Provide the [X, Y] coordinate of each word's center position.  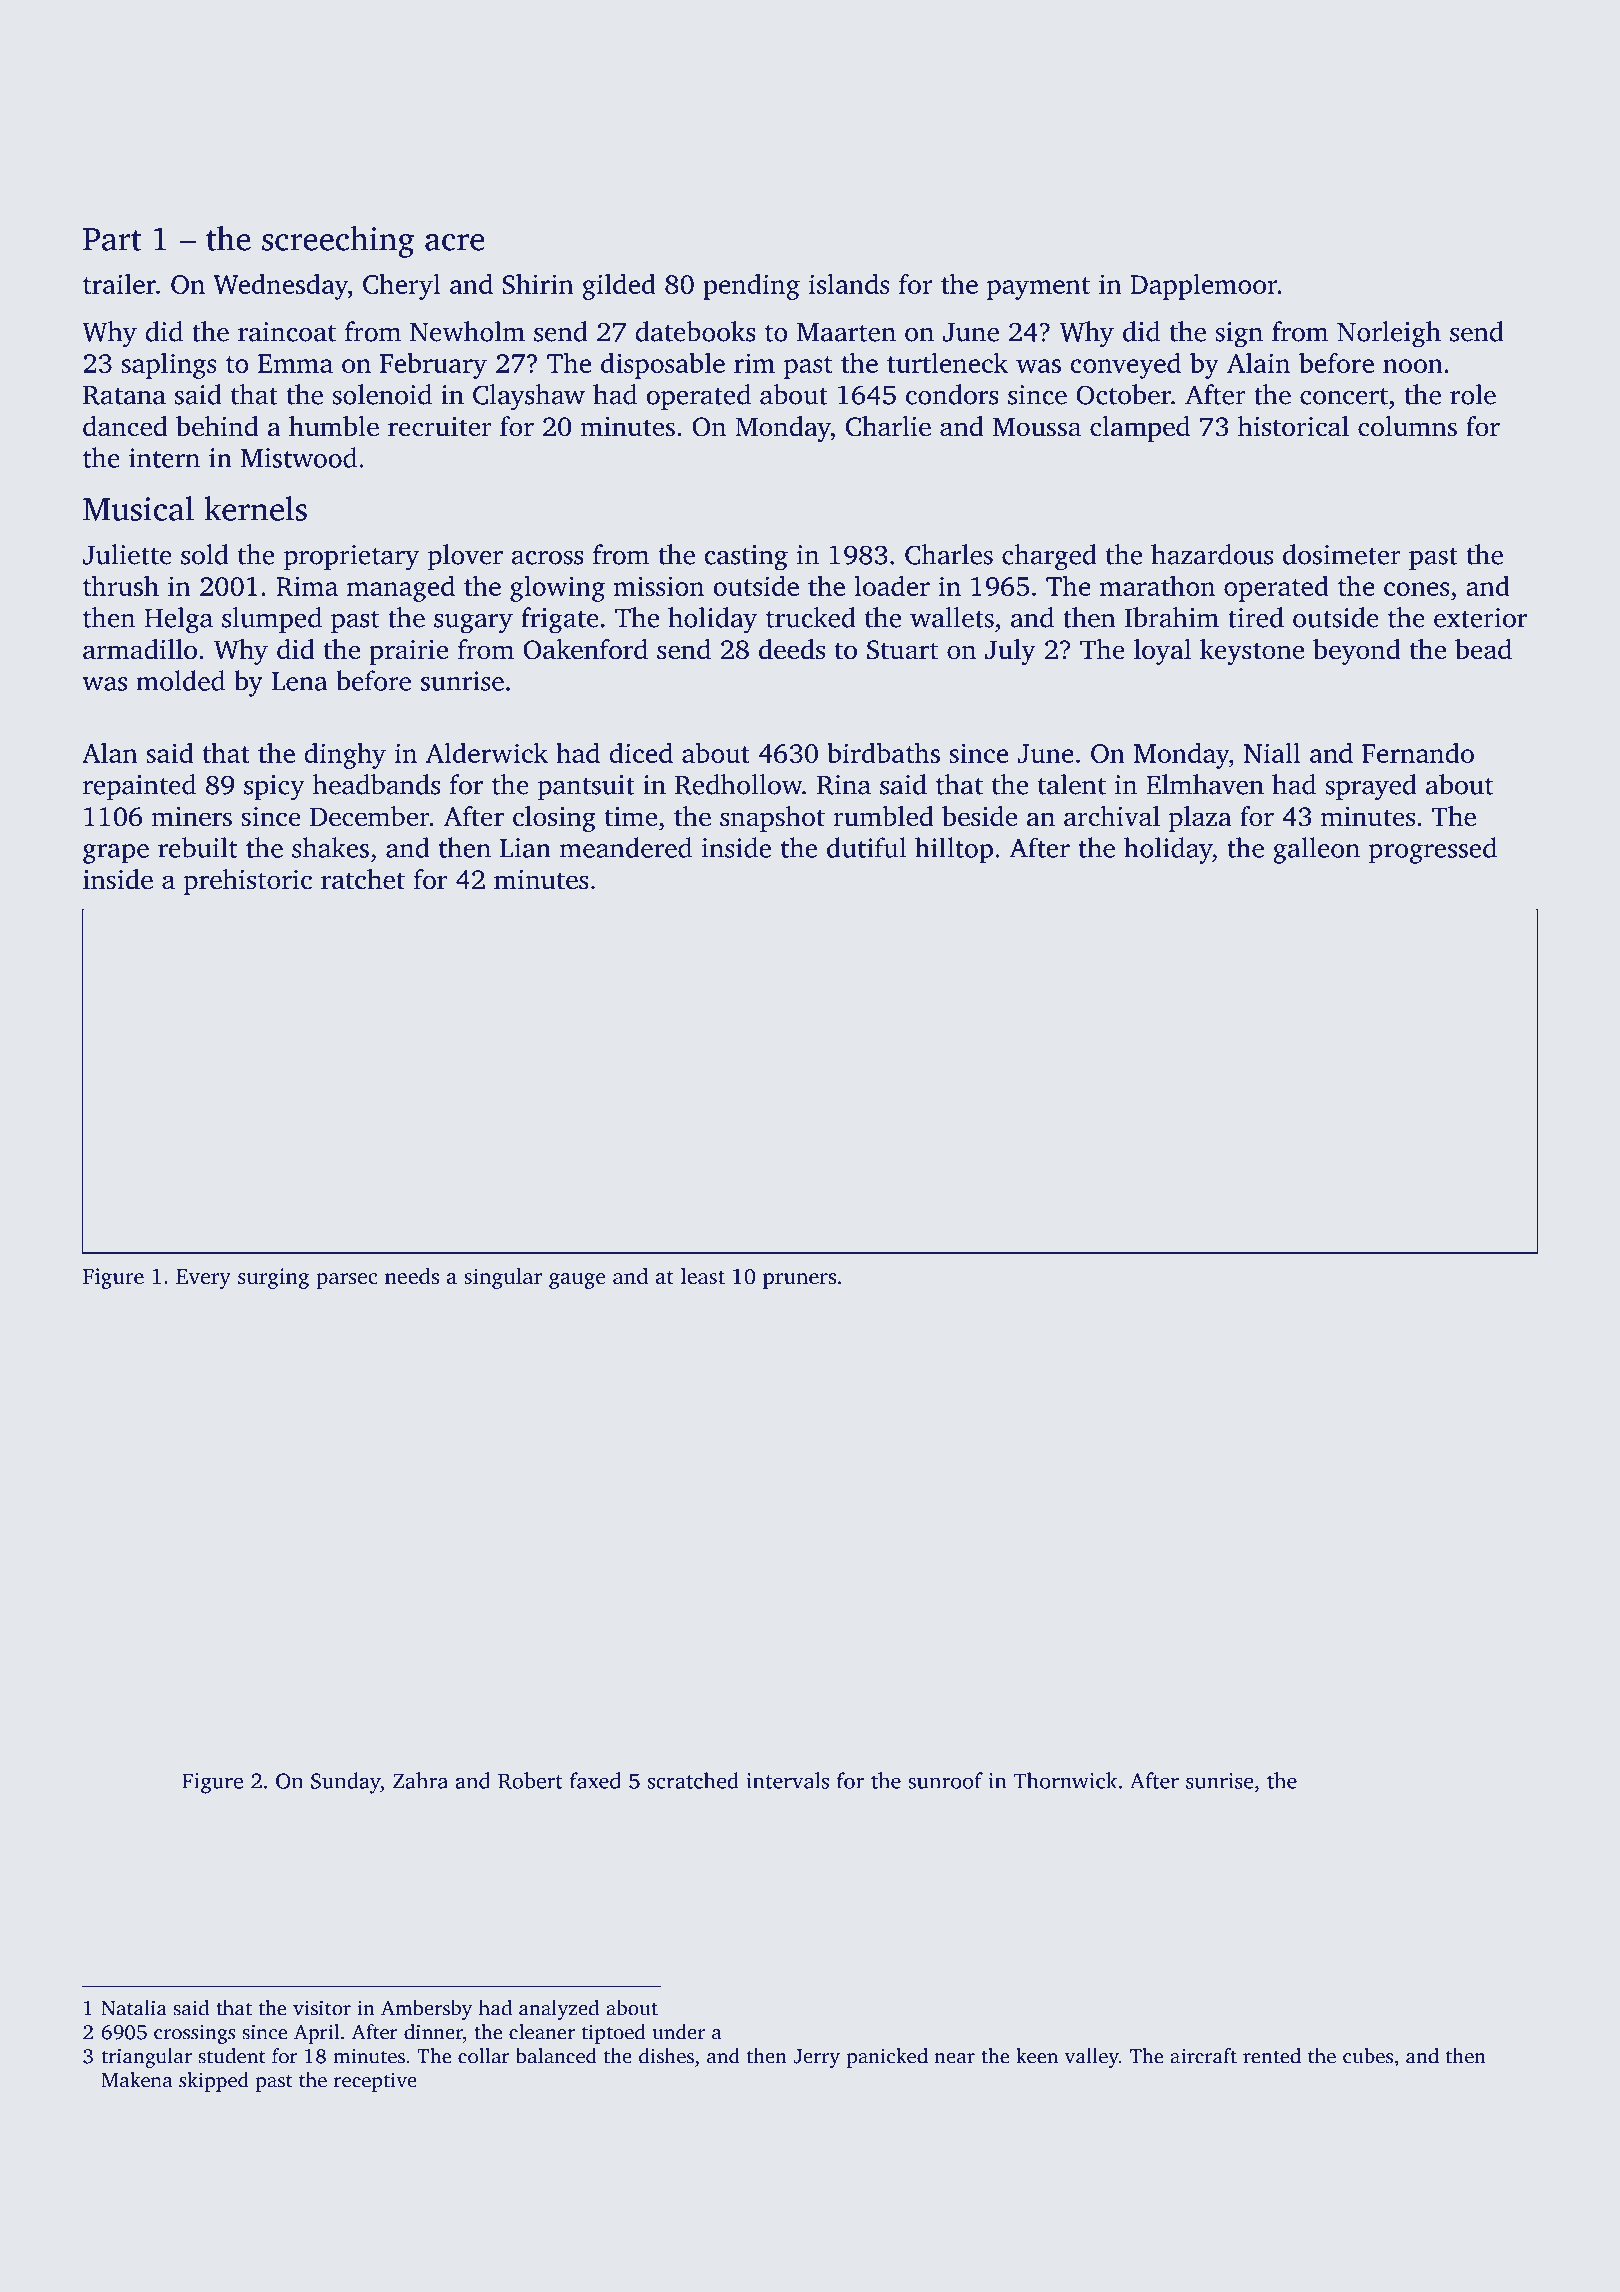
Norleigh [1389, 334]
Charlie [888, 426]
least [703, 1276]
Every [203, 1279]
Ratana [124, 395]
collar [484, 2056]
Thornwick [1065, 1780]
